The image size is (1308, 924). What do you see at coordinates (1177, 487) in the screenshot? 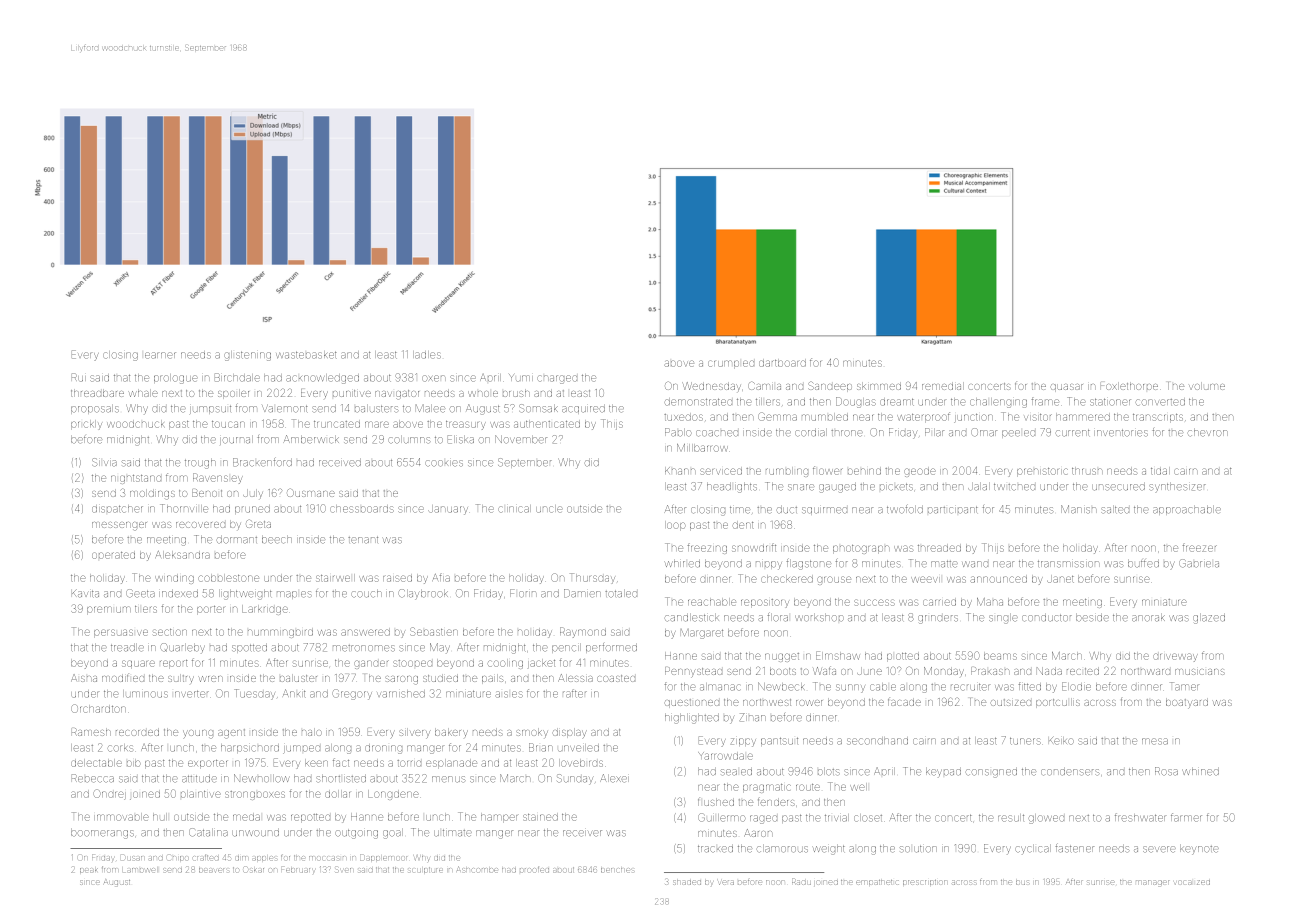
I see `synthesizer` at bounding box center [1177, 487].
